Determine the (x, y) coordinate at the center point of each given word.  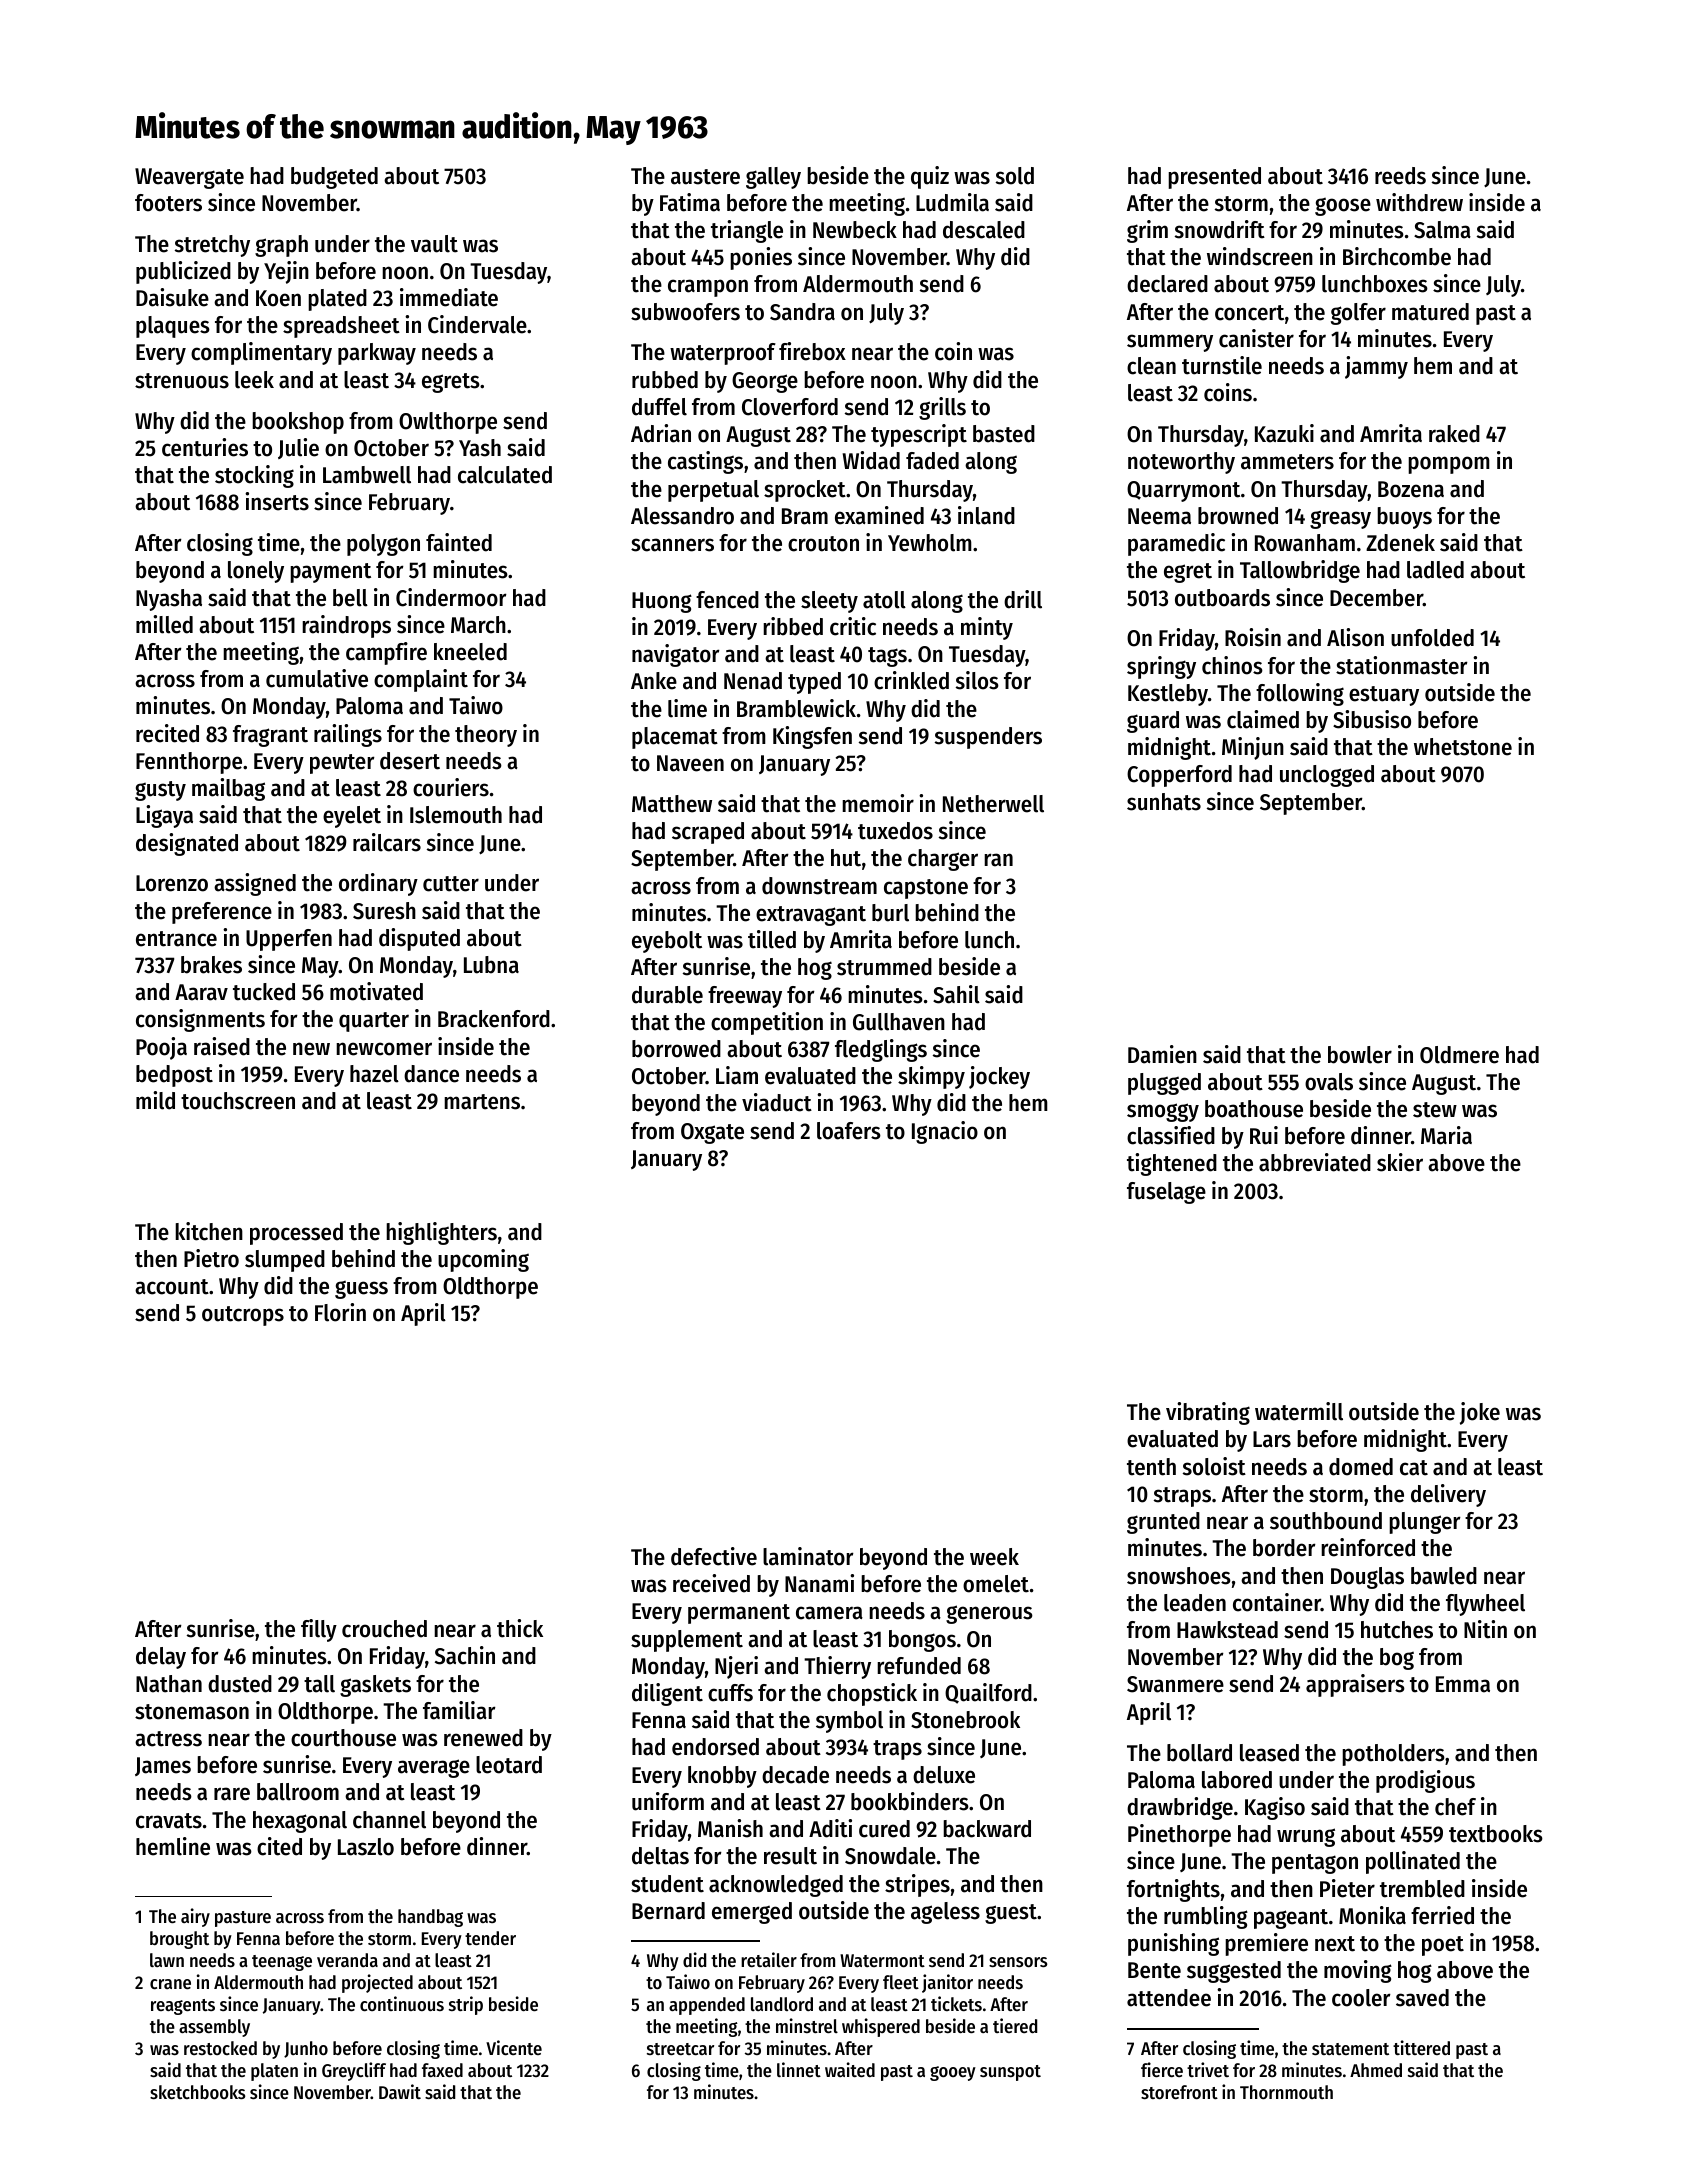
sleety (829, 602)
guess (361, 1290)
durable (667, 995)
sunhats (1164, 802)
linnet (799, 2069)
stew (1435, 1110)
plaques (173, 327)
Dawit (400, 2091)
